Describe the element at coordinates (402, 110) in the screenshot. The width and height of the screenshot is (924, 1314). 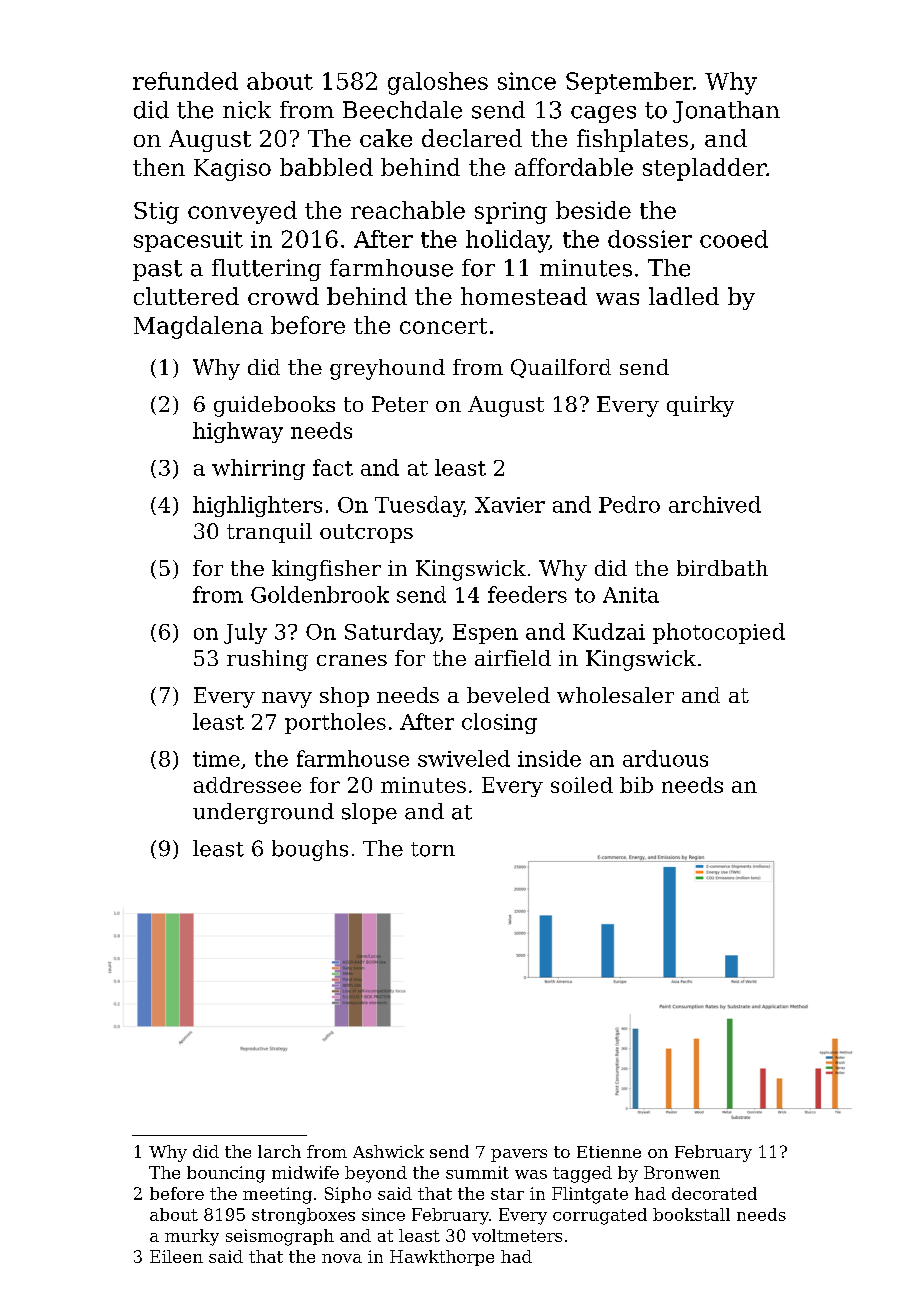
I see `Beechdale` at that location.
